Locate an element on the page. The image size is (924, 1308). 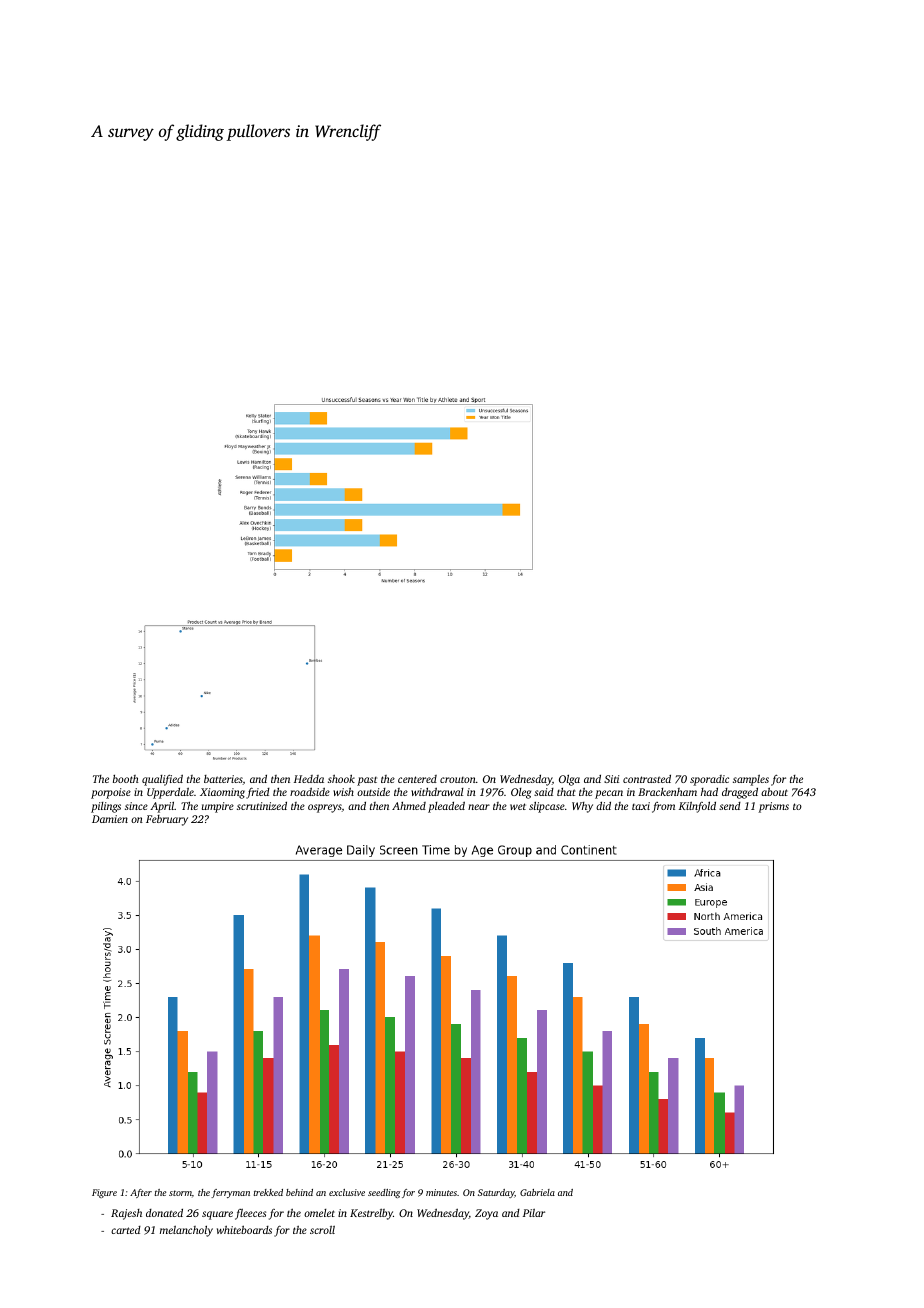
behind is located at coordinates (299, 1192).
